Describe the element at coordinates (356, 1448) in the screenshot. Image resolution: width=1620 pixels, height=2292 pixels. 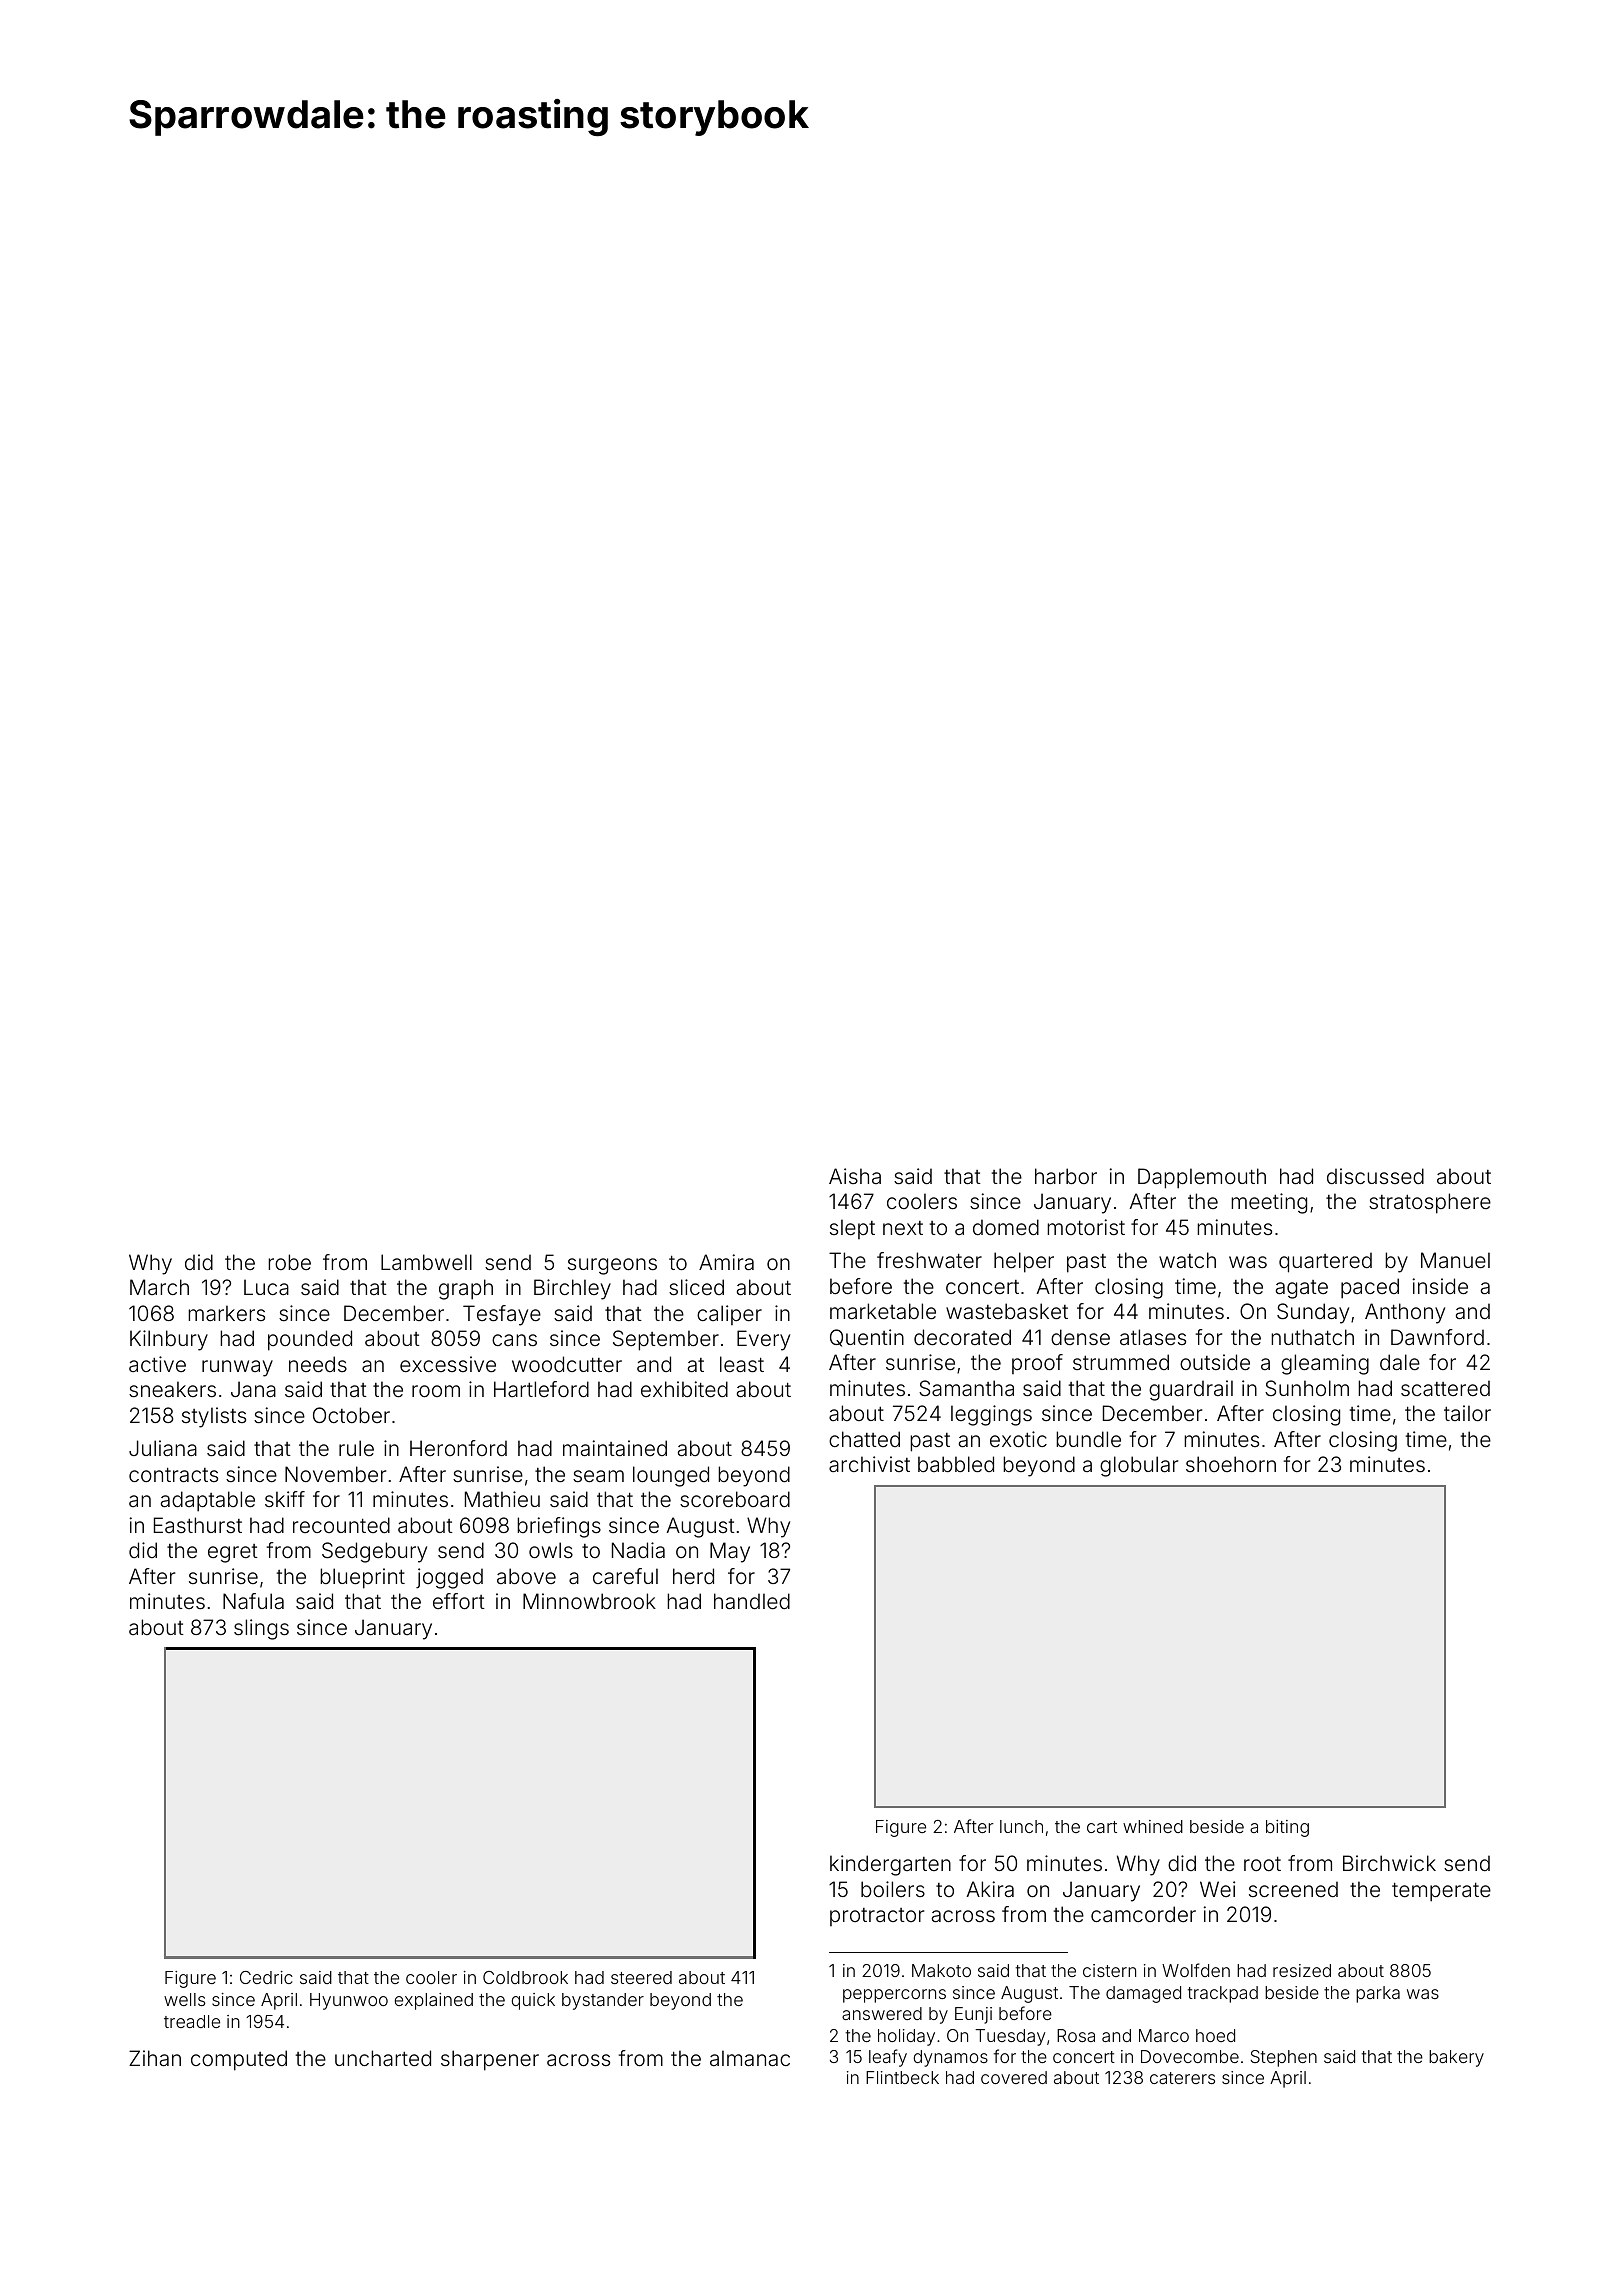
I see `rule` at that location.
